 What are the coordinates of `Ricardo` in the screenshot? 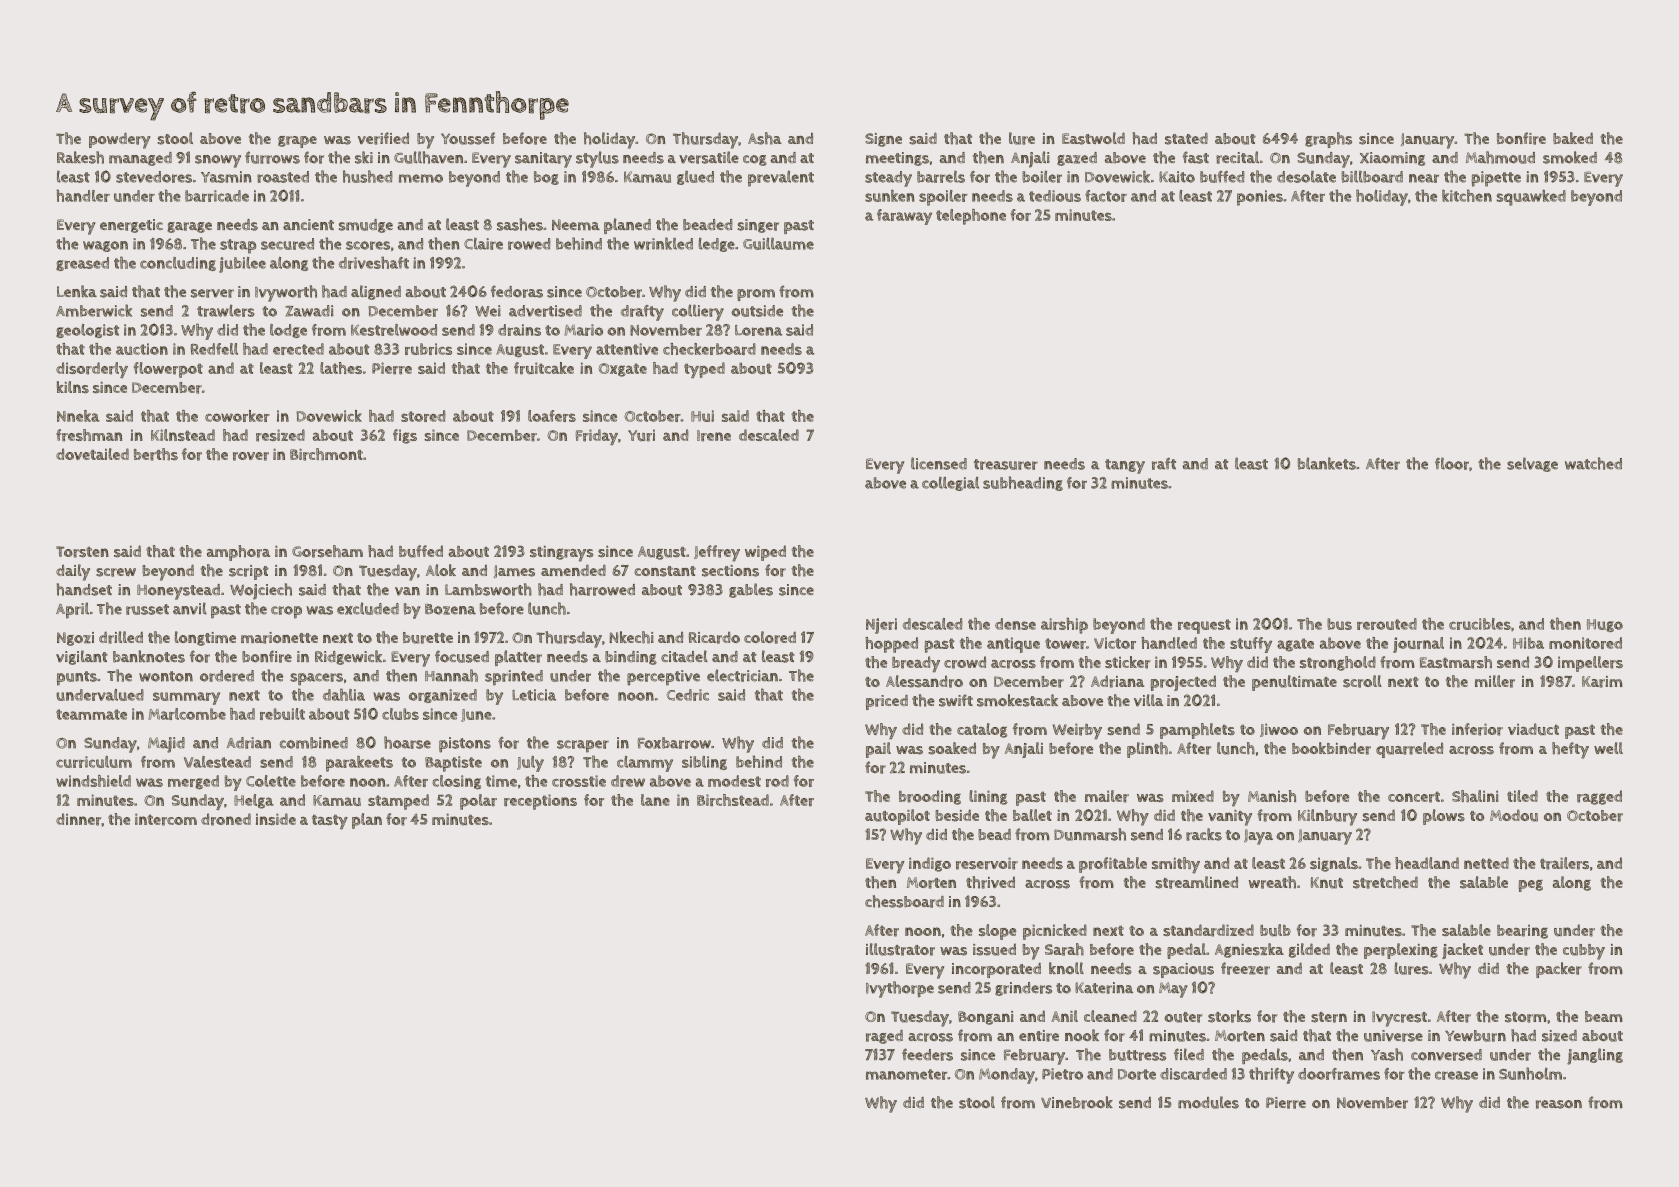 It's located at (714, 638).
